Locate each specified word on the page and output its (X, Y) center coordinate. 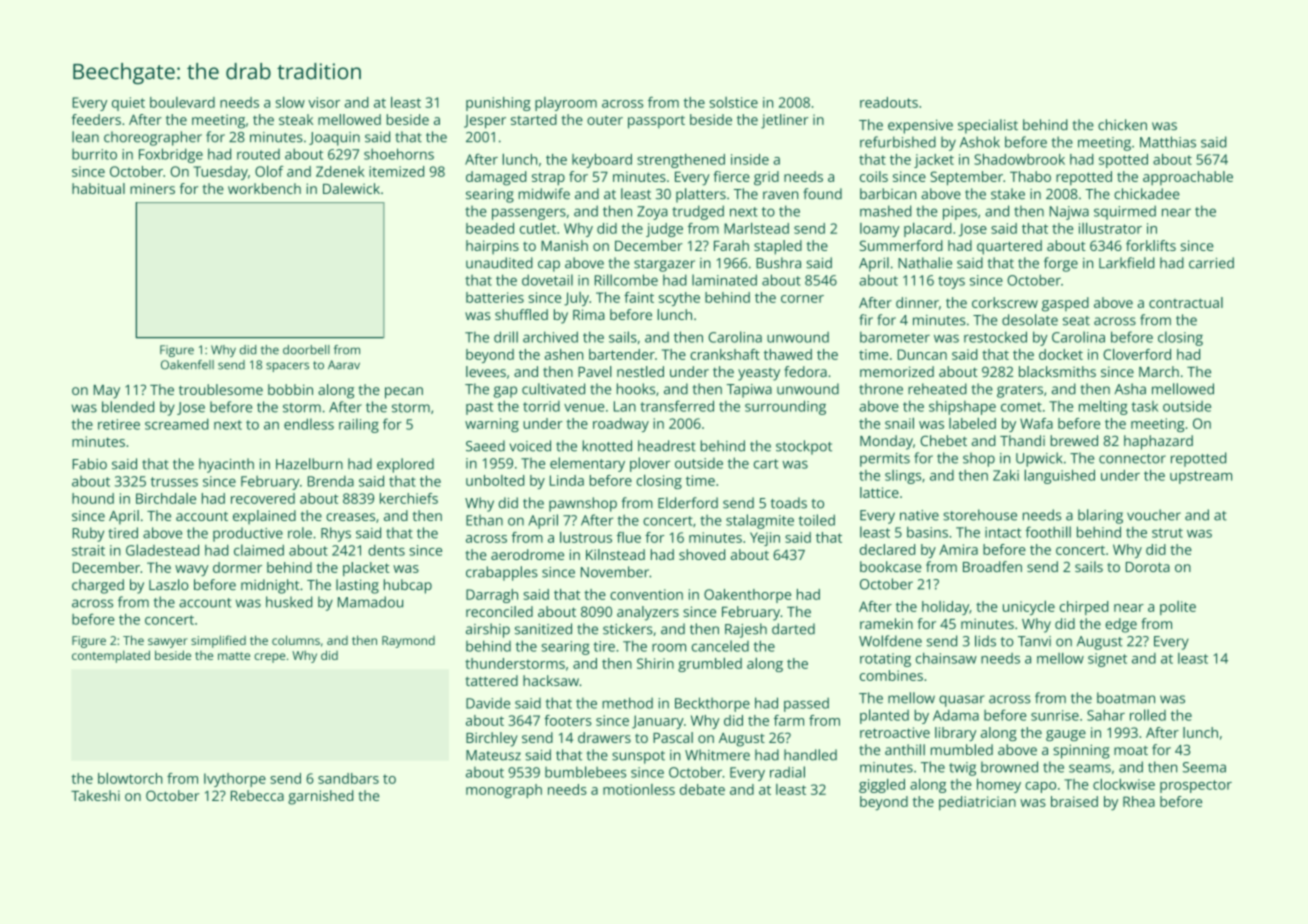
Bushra (778, 263)
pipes (960, 213)
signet (1107, 660)
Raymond (408, 642)
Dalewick (351, 188)
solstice (733, 102)
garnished (320, 797)
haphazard (1158, 442)
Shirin (655, 663)
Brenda (331, 481)
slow (290, 102)
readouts (889, 102)
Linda (567, 480)
